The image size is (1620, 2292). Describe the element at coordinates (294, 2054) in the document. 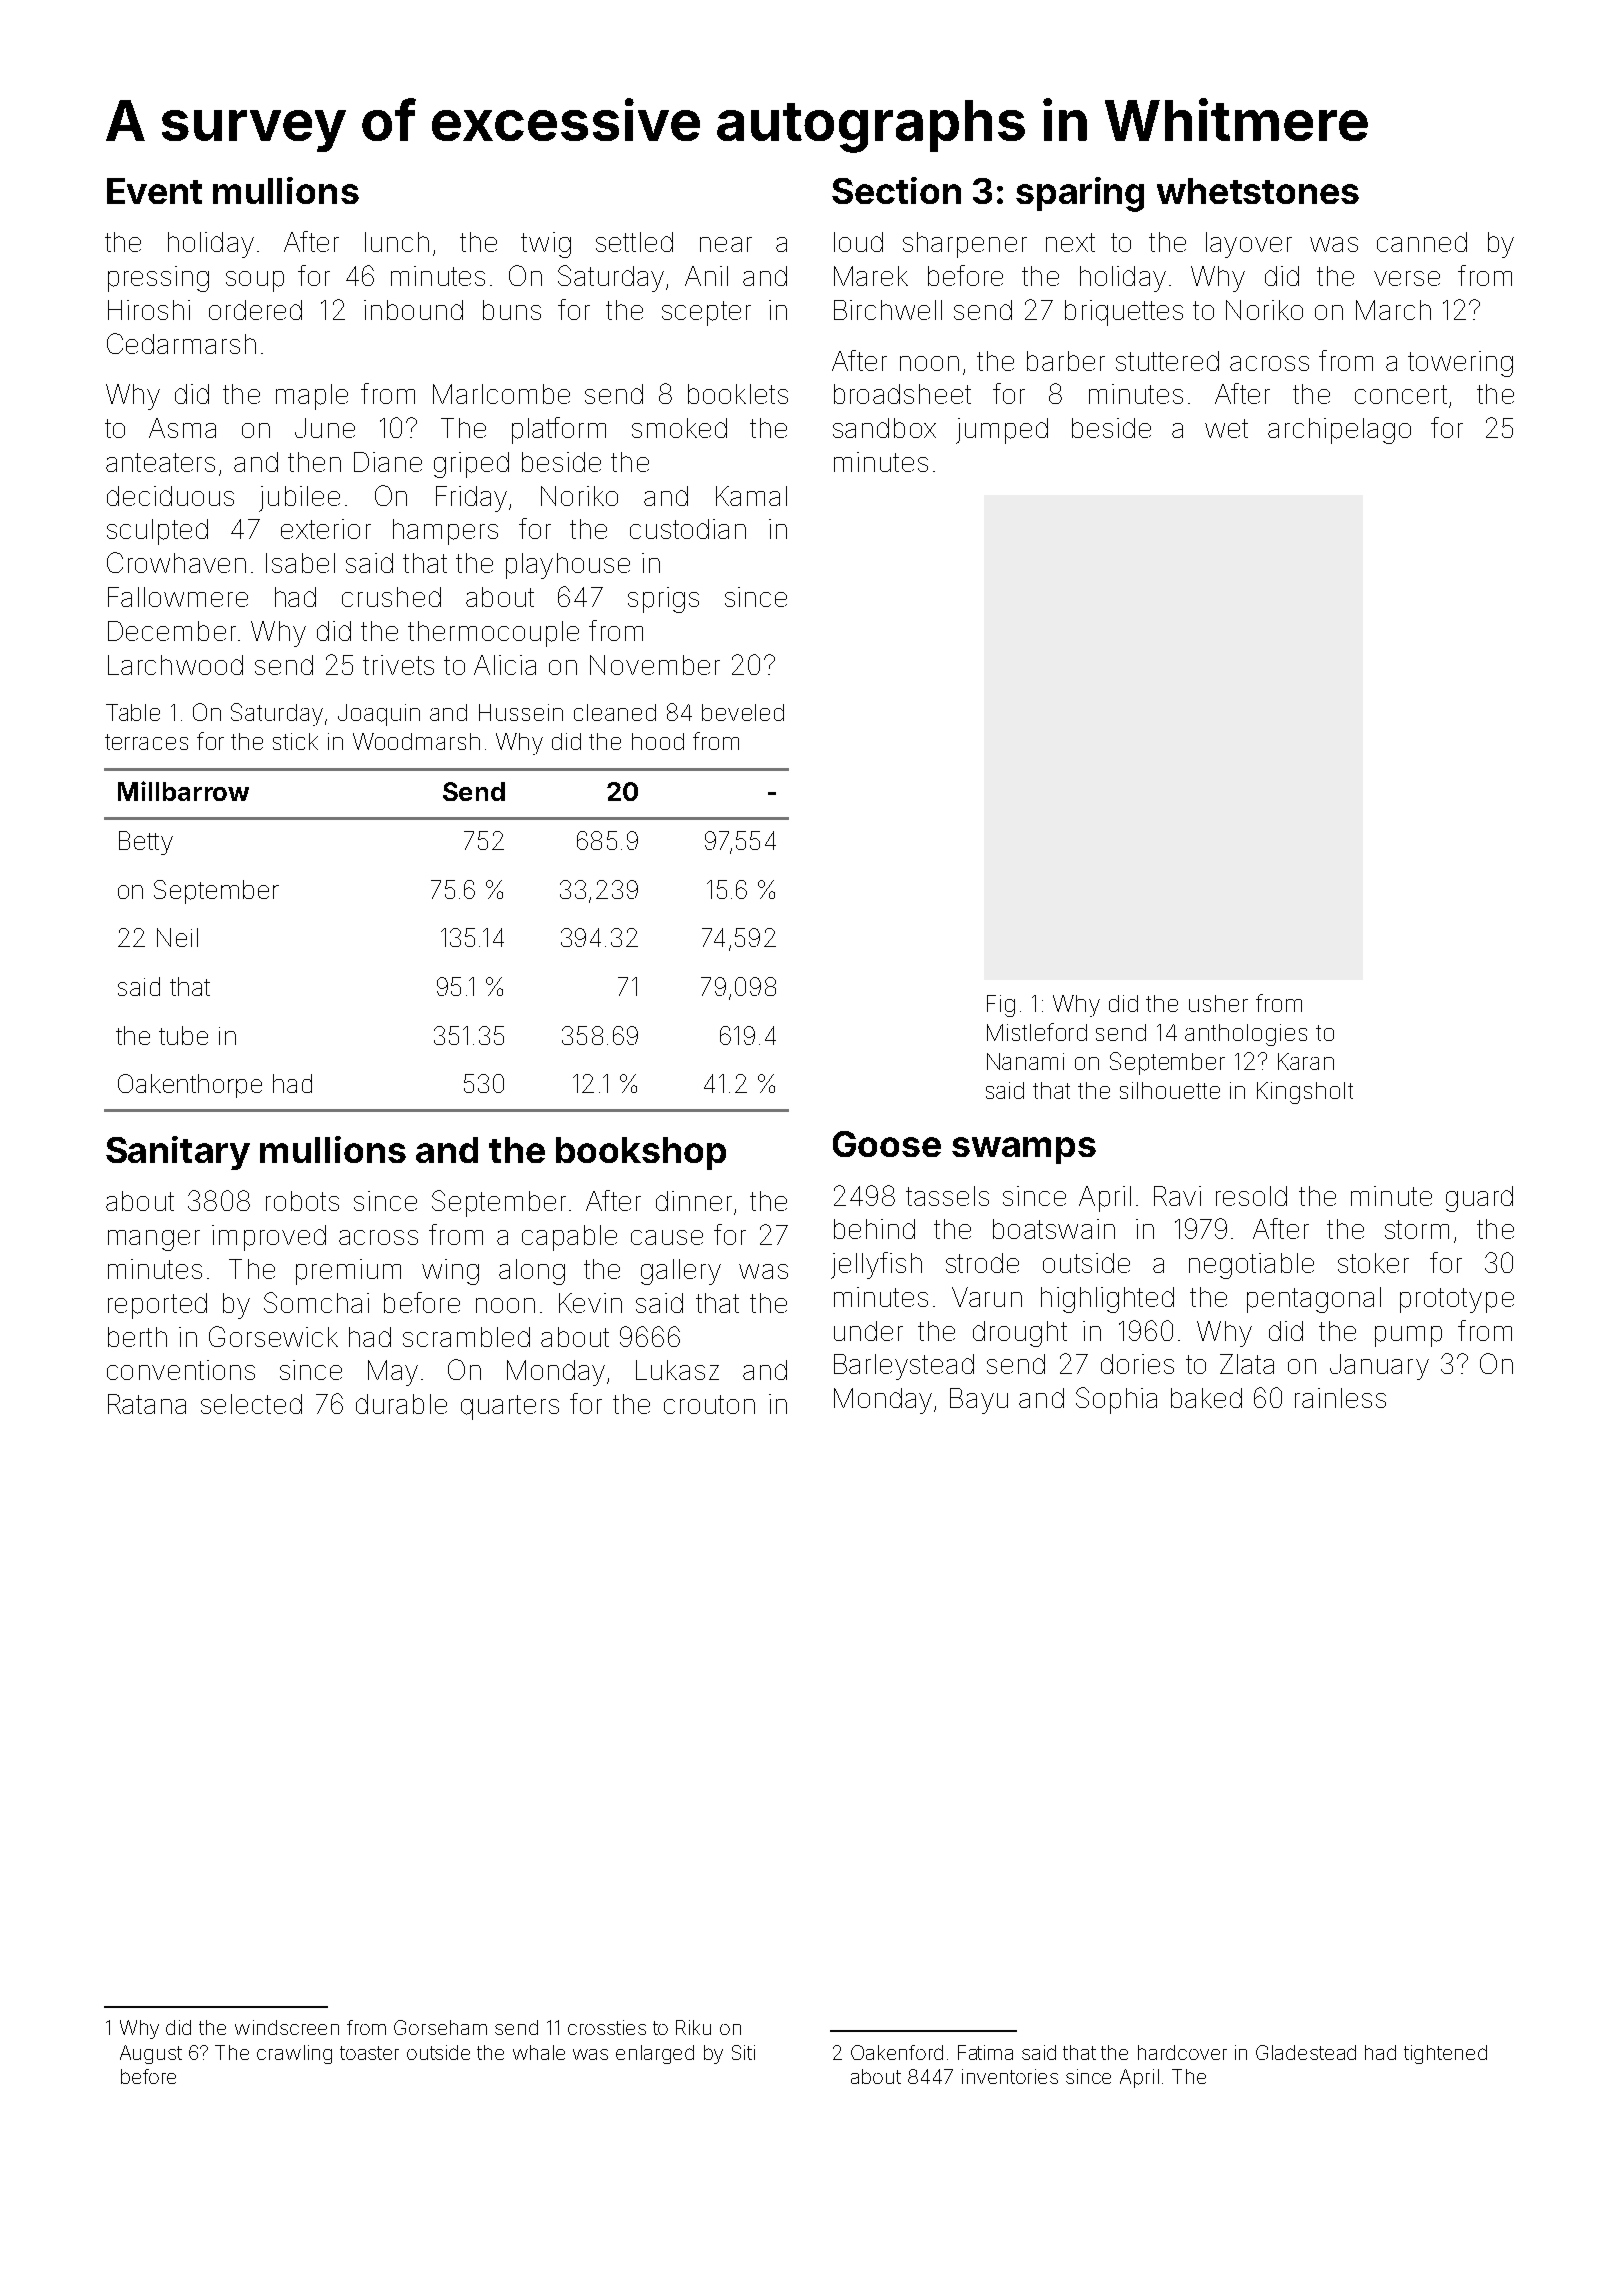

I see `crawling` at that location.
